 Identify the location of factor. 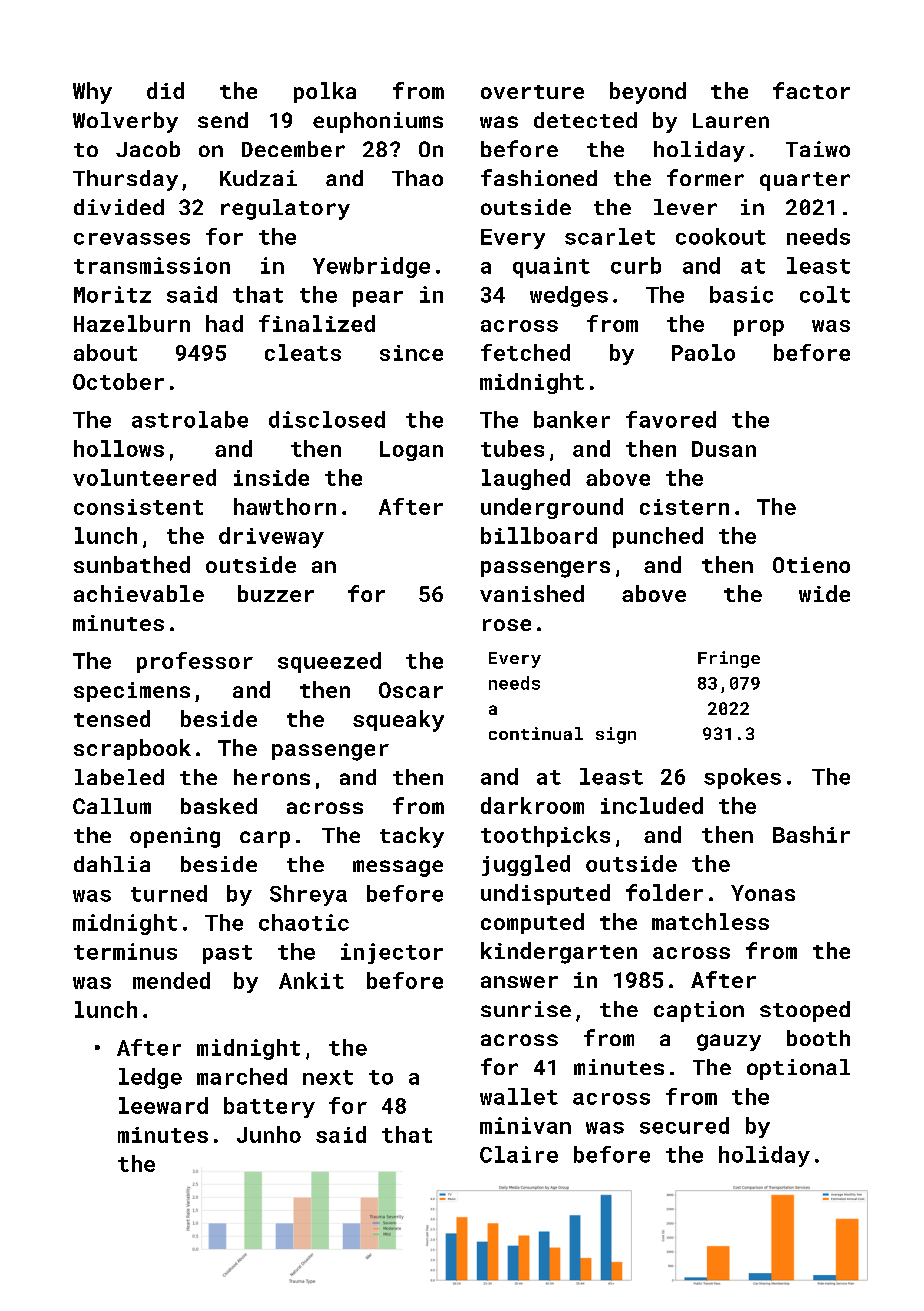
(811, 90).
